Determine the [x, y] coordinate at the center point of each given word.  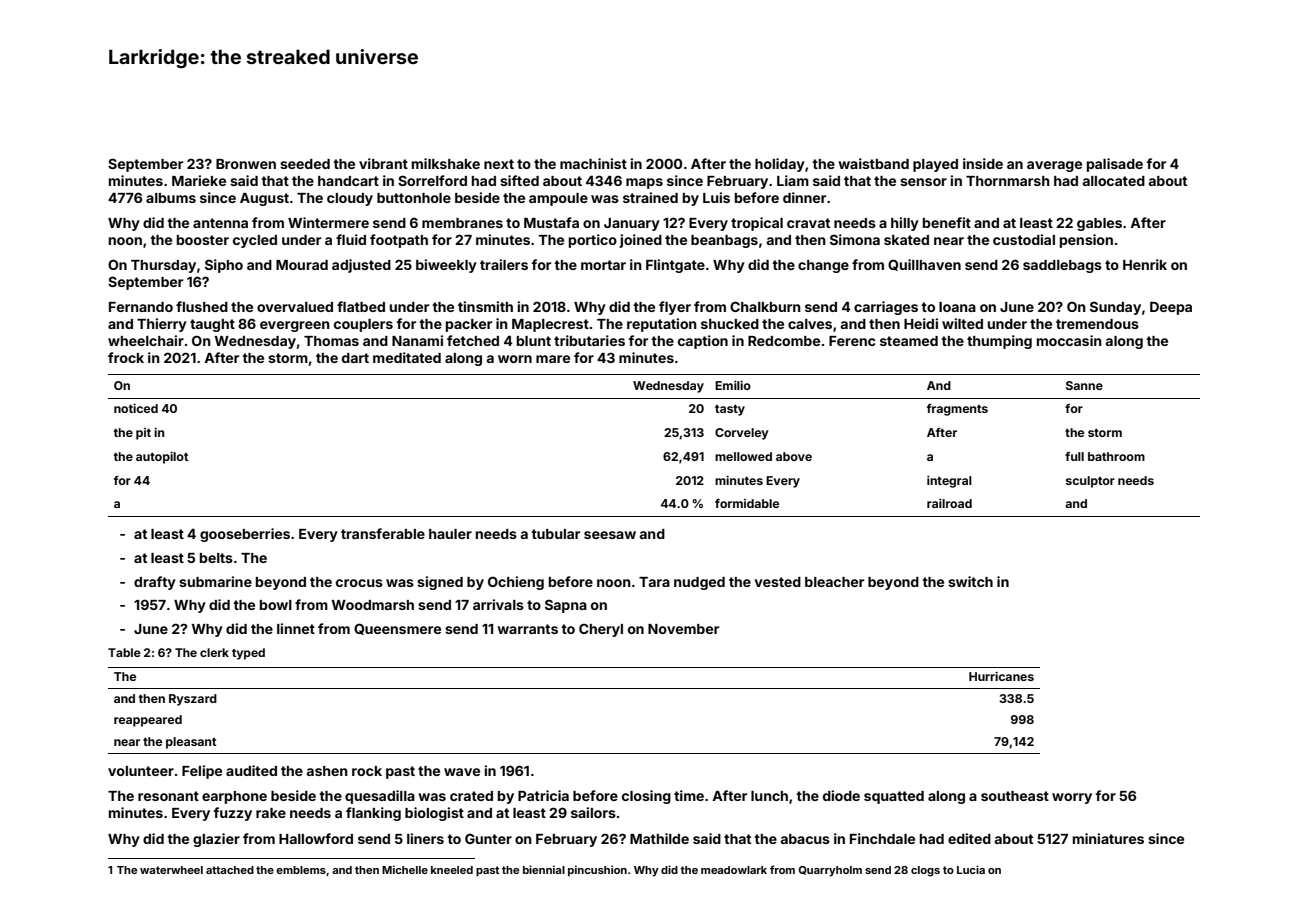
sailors [593, 812]
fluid [351, 239]
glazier [216, 840]
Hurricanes [1001, 676]
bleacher [834, 582]
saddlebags [1062, 266]
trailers [504, 264]
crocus [359, 583]
